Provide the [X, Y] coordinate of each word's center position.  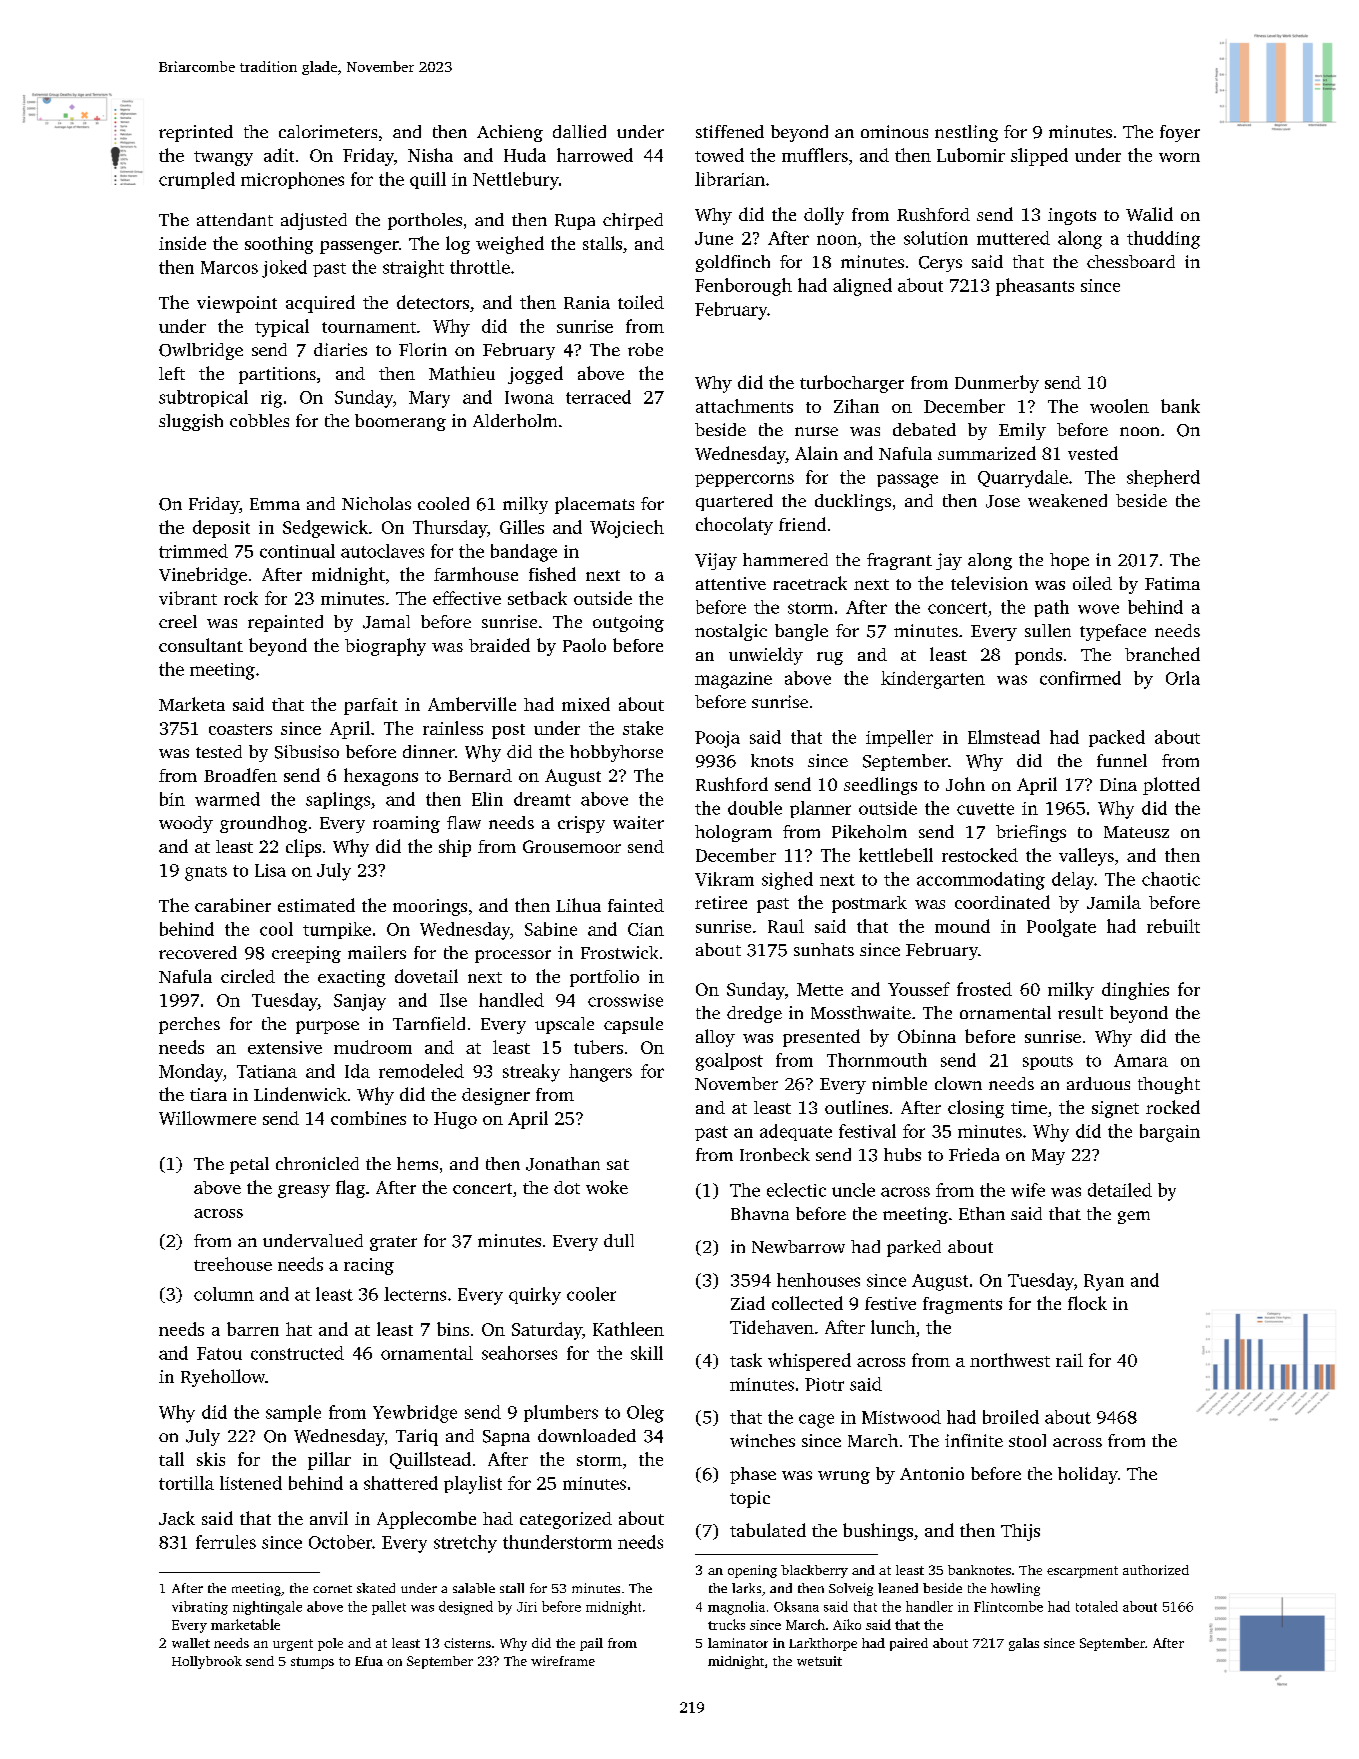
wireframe [563, 1661]
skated [376, 1588]
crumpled [197, 180]
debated [924, 429]
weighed [510, 245]
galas [1024, 1644]
